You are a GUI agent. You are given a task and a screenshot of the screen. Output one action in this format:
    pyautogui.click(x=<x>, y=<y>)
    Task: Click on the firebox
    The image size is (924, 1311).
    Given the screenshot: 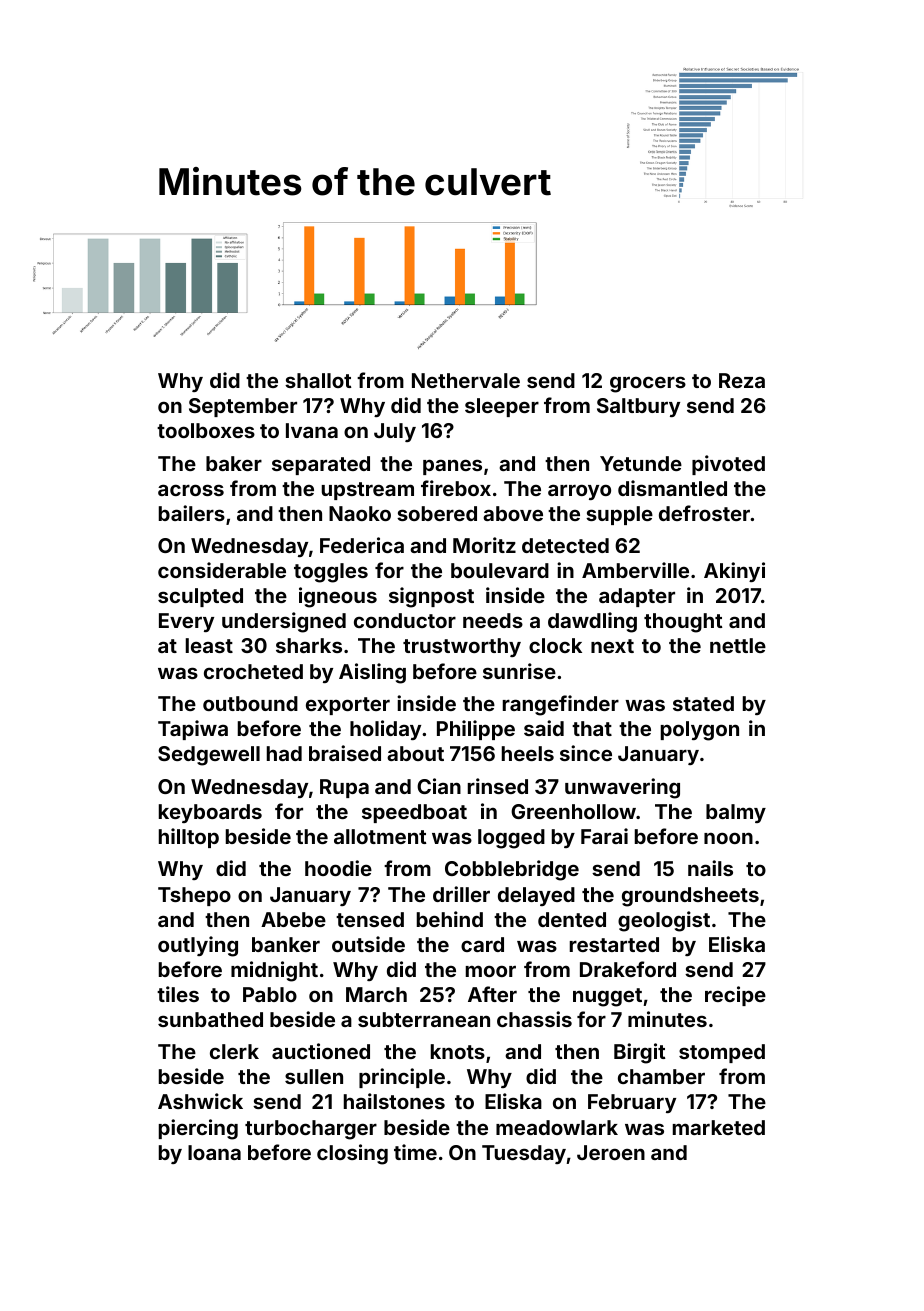 What is the action you would take?
    pyautogui.click(x=456, y=488)
